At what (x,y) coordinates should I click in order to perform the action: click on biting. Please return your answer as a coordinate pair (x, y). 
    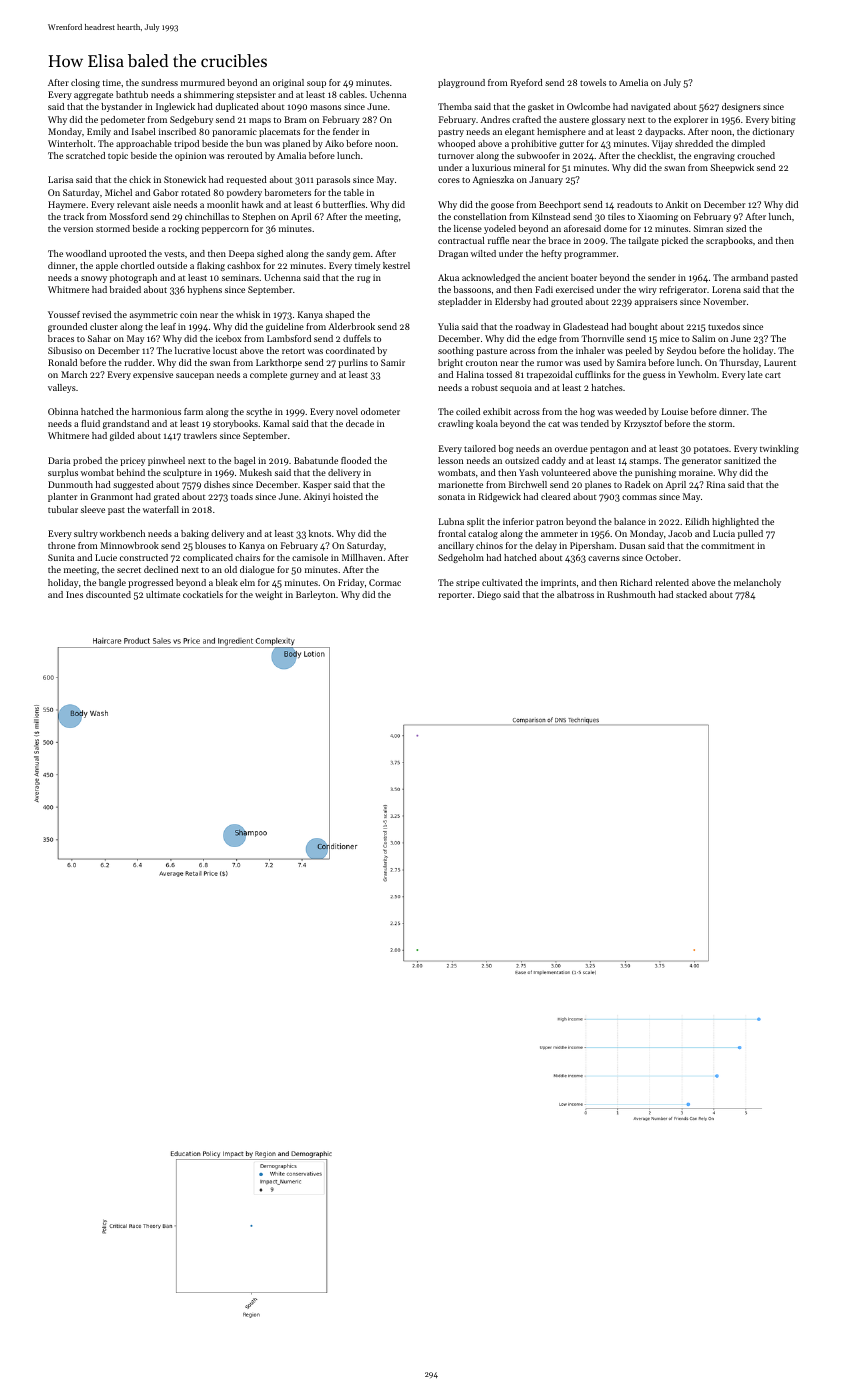
    Looking at the image, I should click on (783, 120).
